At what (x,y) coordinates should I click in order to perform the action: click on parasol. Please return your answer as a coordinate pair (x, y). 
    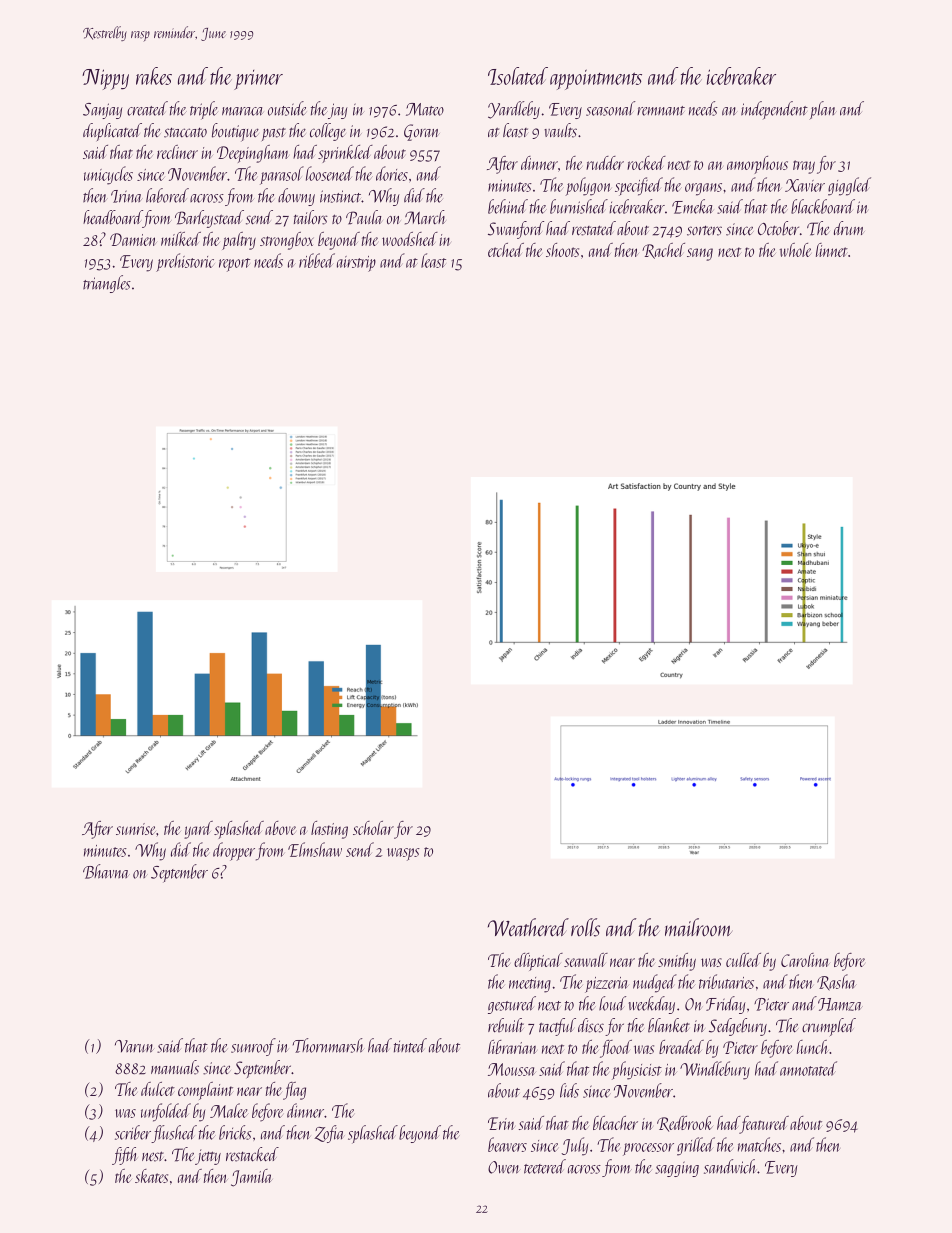
    Looking at the image, I should click on (282, 175).
